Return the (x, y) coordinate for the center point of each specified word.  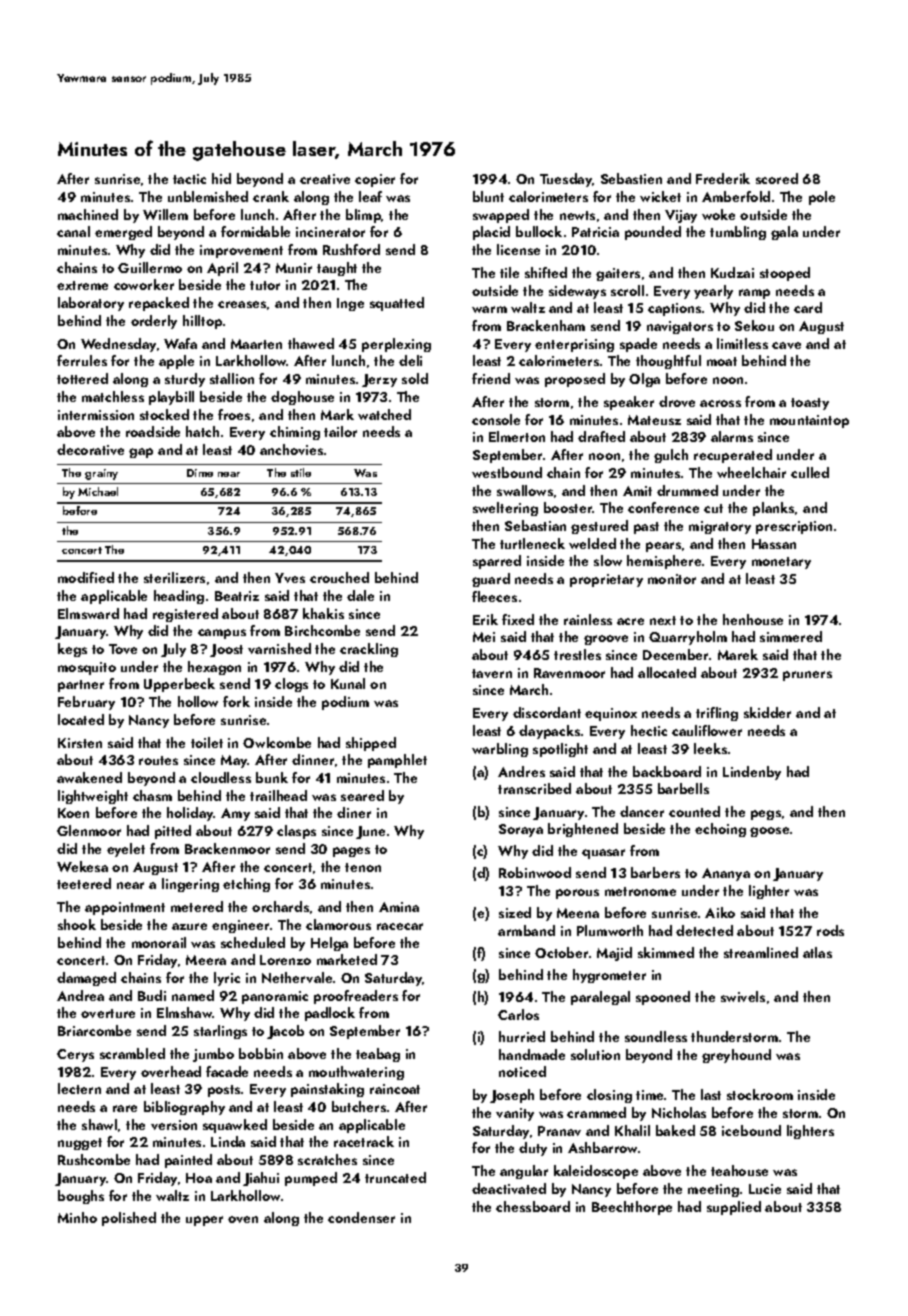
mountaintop (809, 421)
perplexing (396, 345)
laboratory (91, 304)
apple (176, 362)
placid (491, 233)
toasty (810, 404)
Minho (77, 1217)
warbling (500, 750)
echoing (720, 830)
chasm (152, 795)
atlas (817, 952)
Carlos (518, 1014)
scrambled (132, 1053)
